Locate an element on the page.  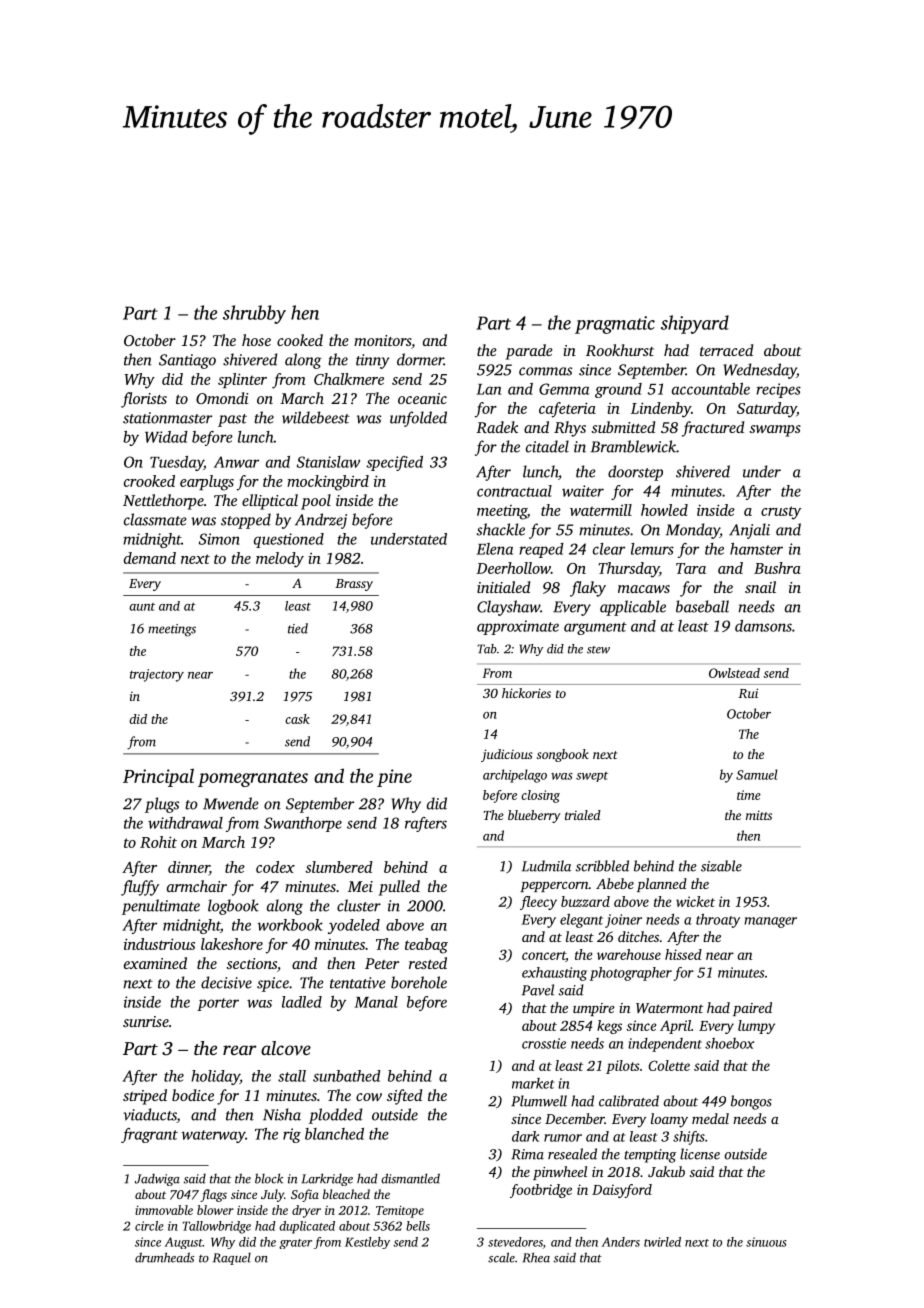
dark is located at coordinates (525, 1136).
